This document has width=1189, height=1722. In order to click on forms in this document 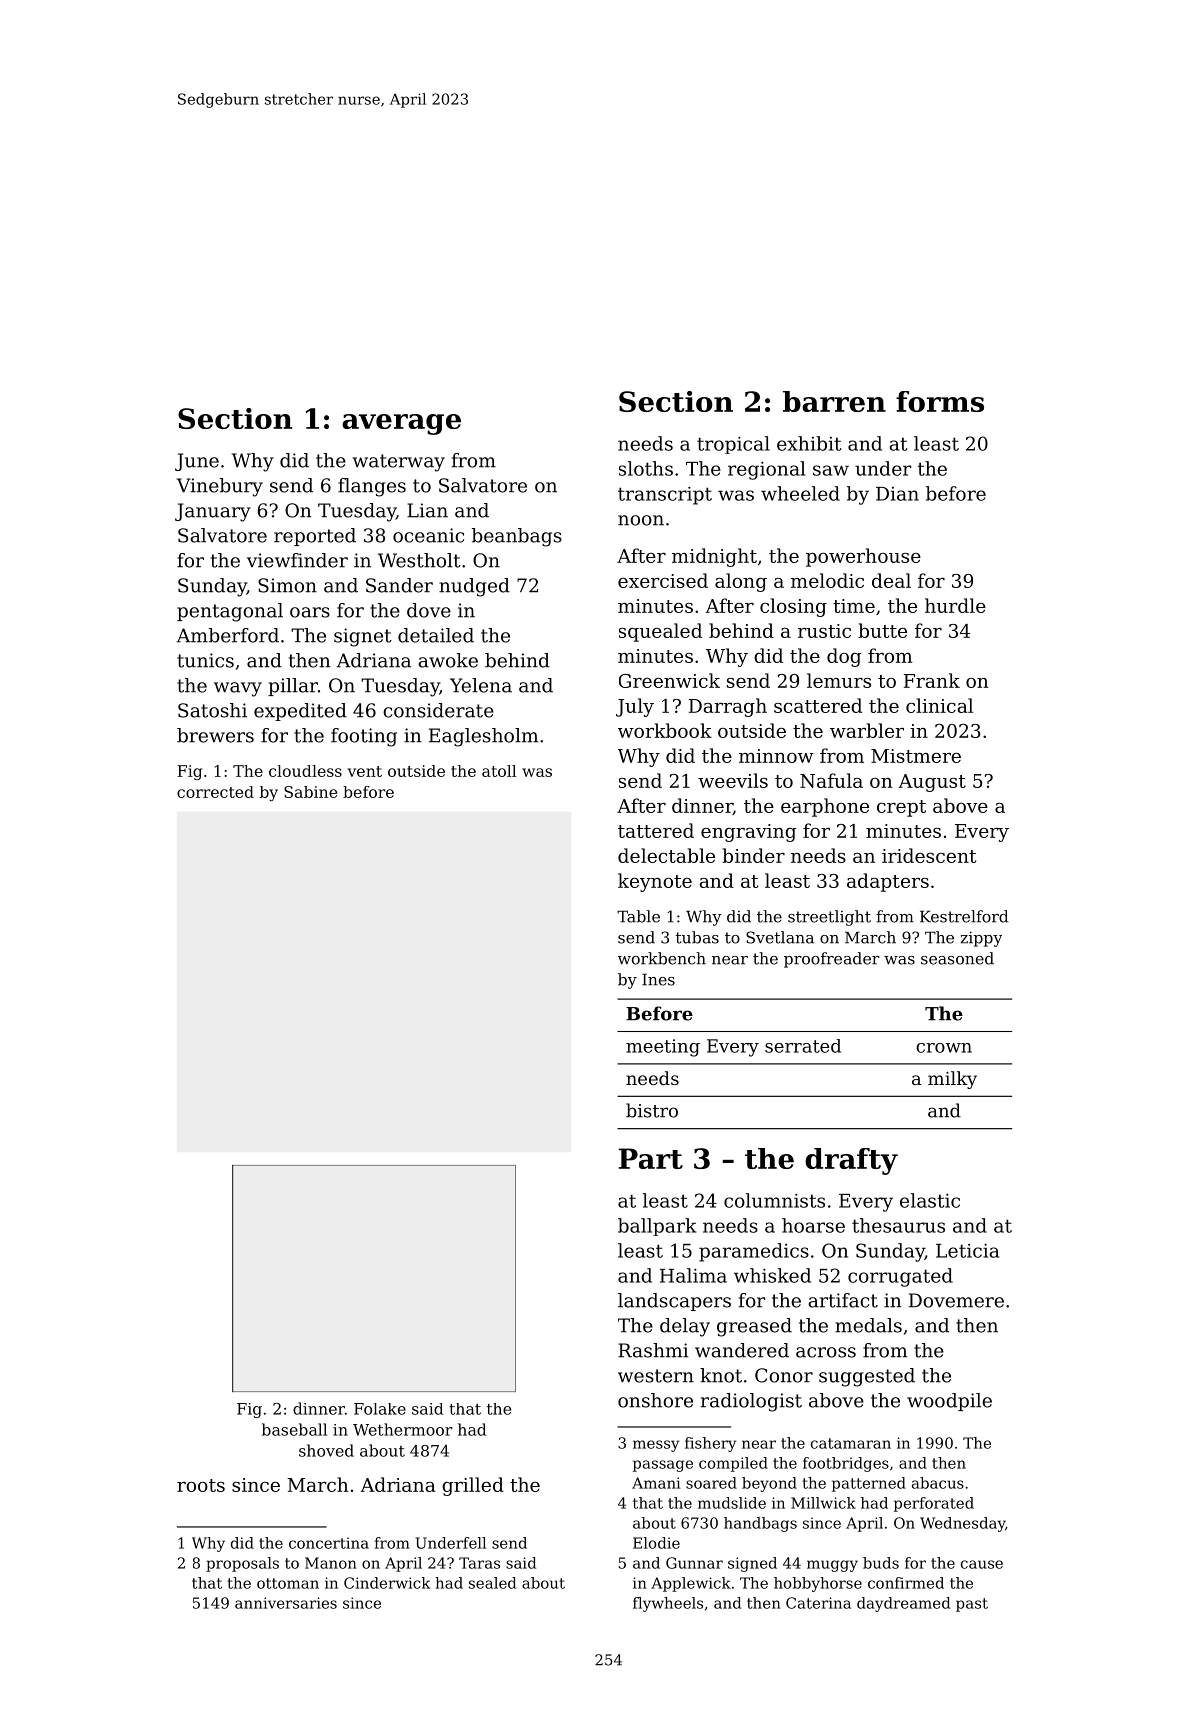, I will do `click(940, 401)`.
